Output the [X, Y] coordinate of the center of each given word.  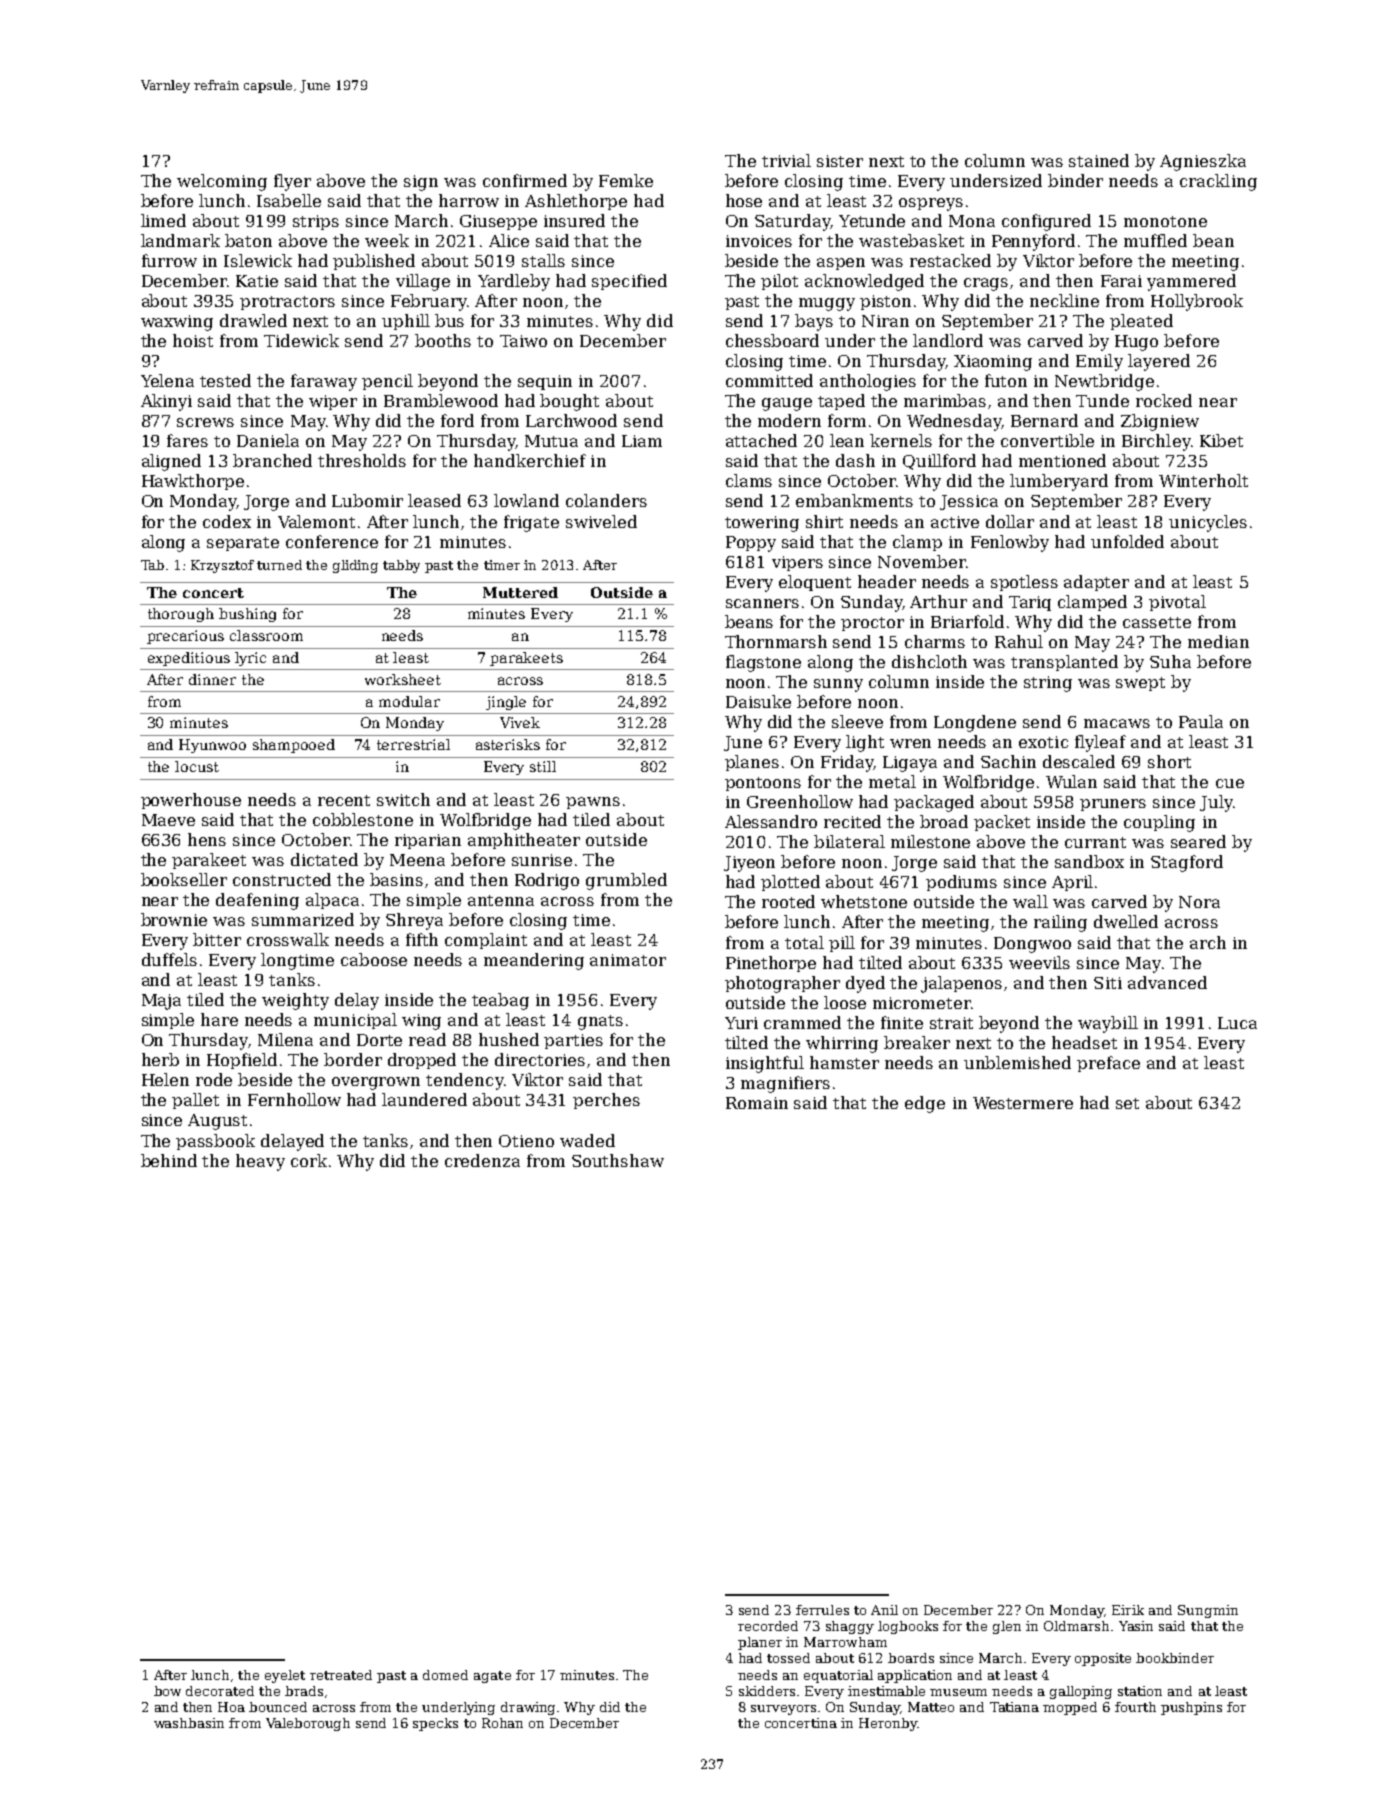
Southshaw [618, 1160]
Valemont [316, 521]
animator [628, 960]
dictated [324, 859]
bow [167, 1691]
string [1048, 684]
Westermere [1023, 1103]
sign [421, 183]
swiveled [601, 521]
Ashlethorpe [576, 202]
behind [169, 1160]
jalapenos [961, 984]
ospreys [931, 204]
